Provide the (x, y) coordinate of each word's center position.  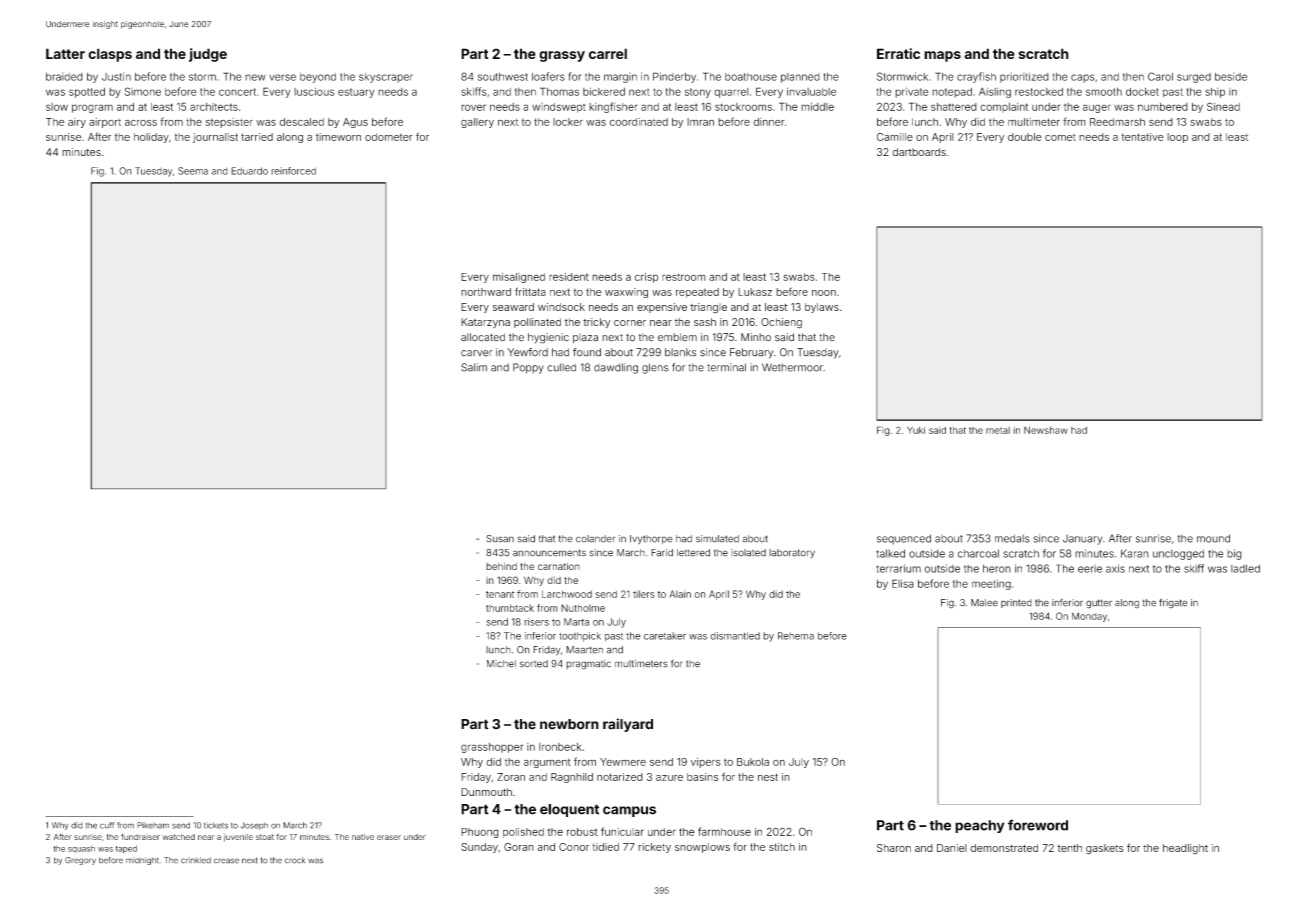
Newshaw (1046, 430)
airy (77, 123)
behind (501, 566)
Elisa (903, 583)
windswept (559, 108)
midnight (142, 861)
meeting (991, 584)
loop (1177, 138)
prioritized (1024, 77)
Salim (474, 367)
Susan (500, 539)
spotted (87, 93)
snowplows (702, 848)
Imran (700, 122)
